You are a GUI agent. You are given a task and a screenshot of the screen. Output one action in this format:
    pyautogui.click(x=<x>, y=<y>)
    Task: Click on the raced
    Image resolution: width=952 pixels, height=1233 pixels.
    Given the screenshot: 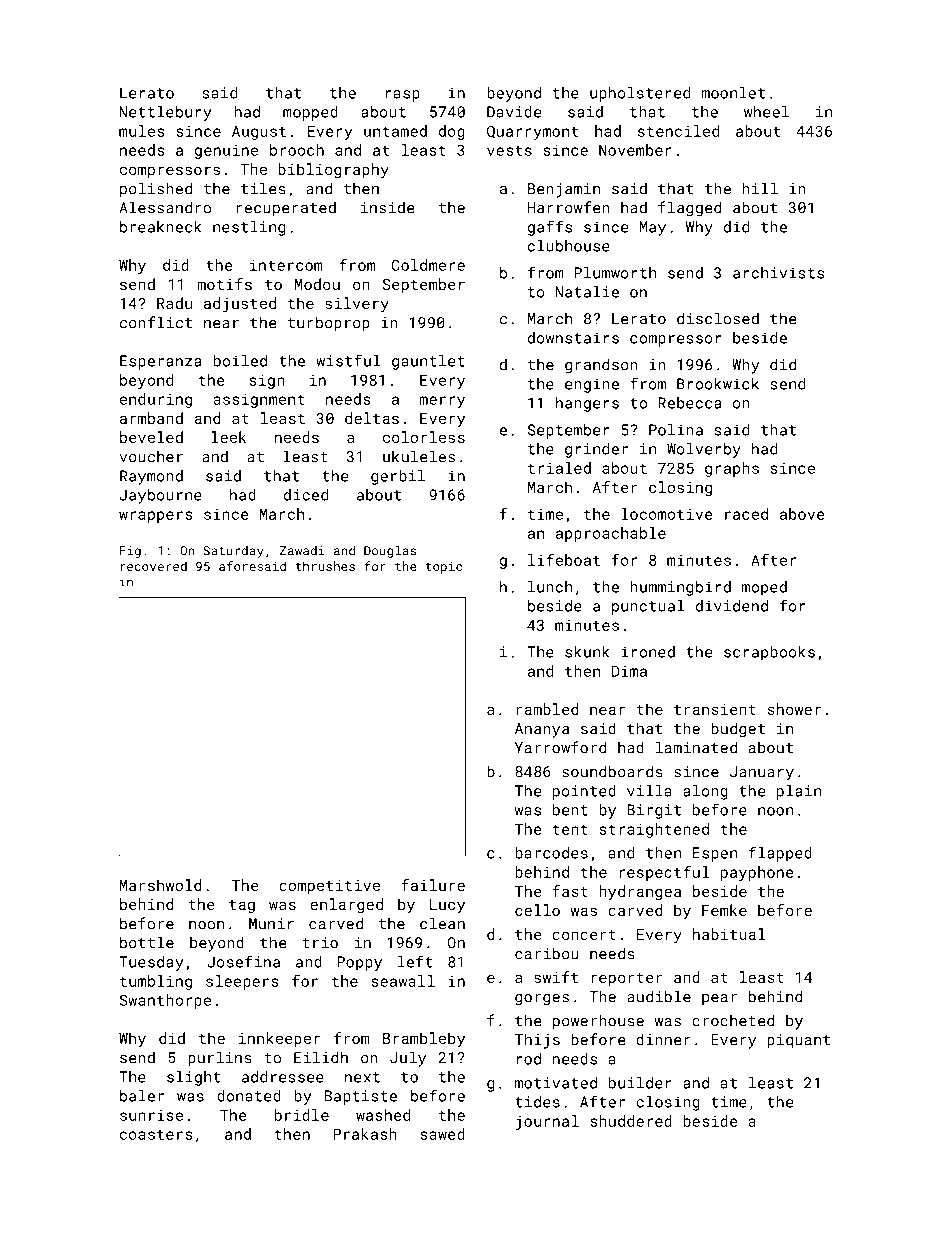 What is the action you would take?
    pyautogui.click(x=746, y=514)
